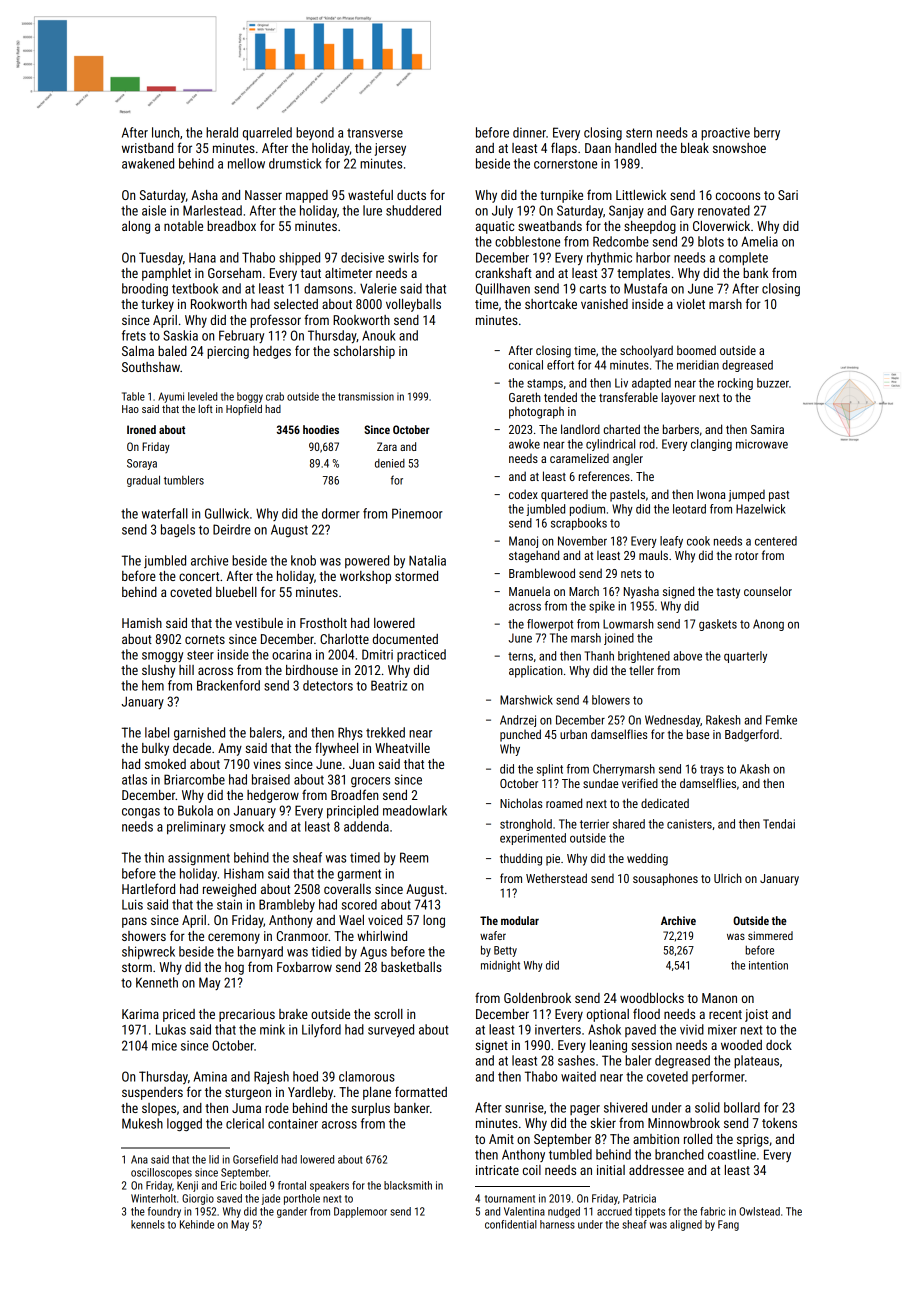 The width and height of the image is (924, 1308). I want to click on ocarina, so click(291, 654).
